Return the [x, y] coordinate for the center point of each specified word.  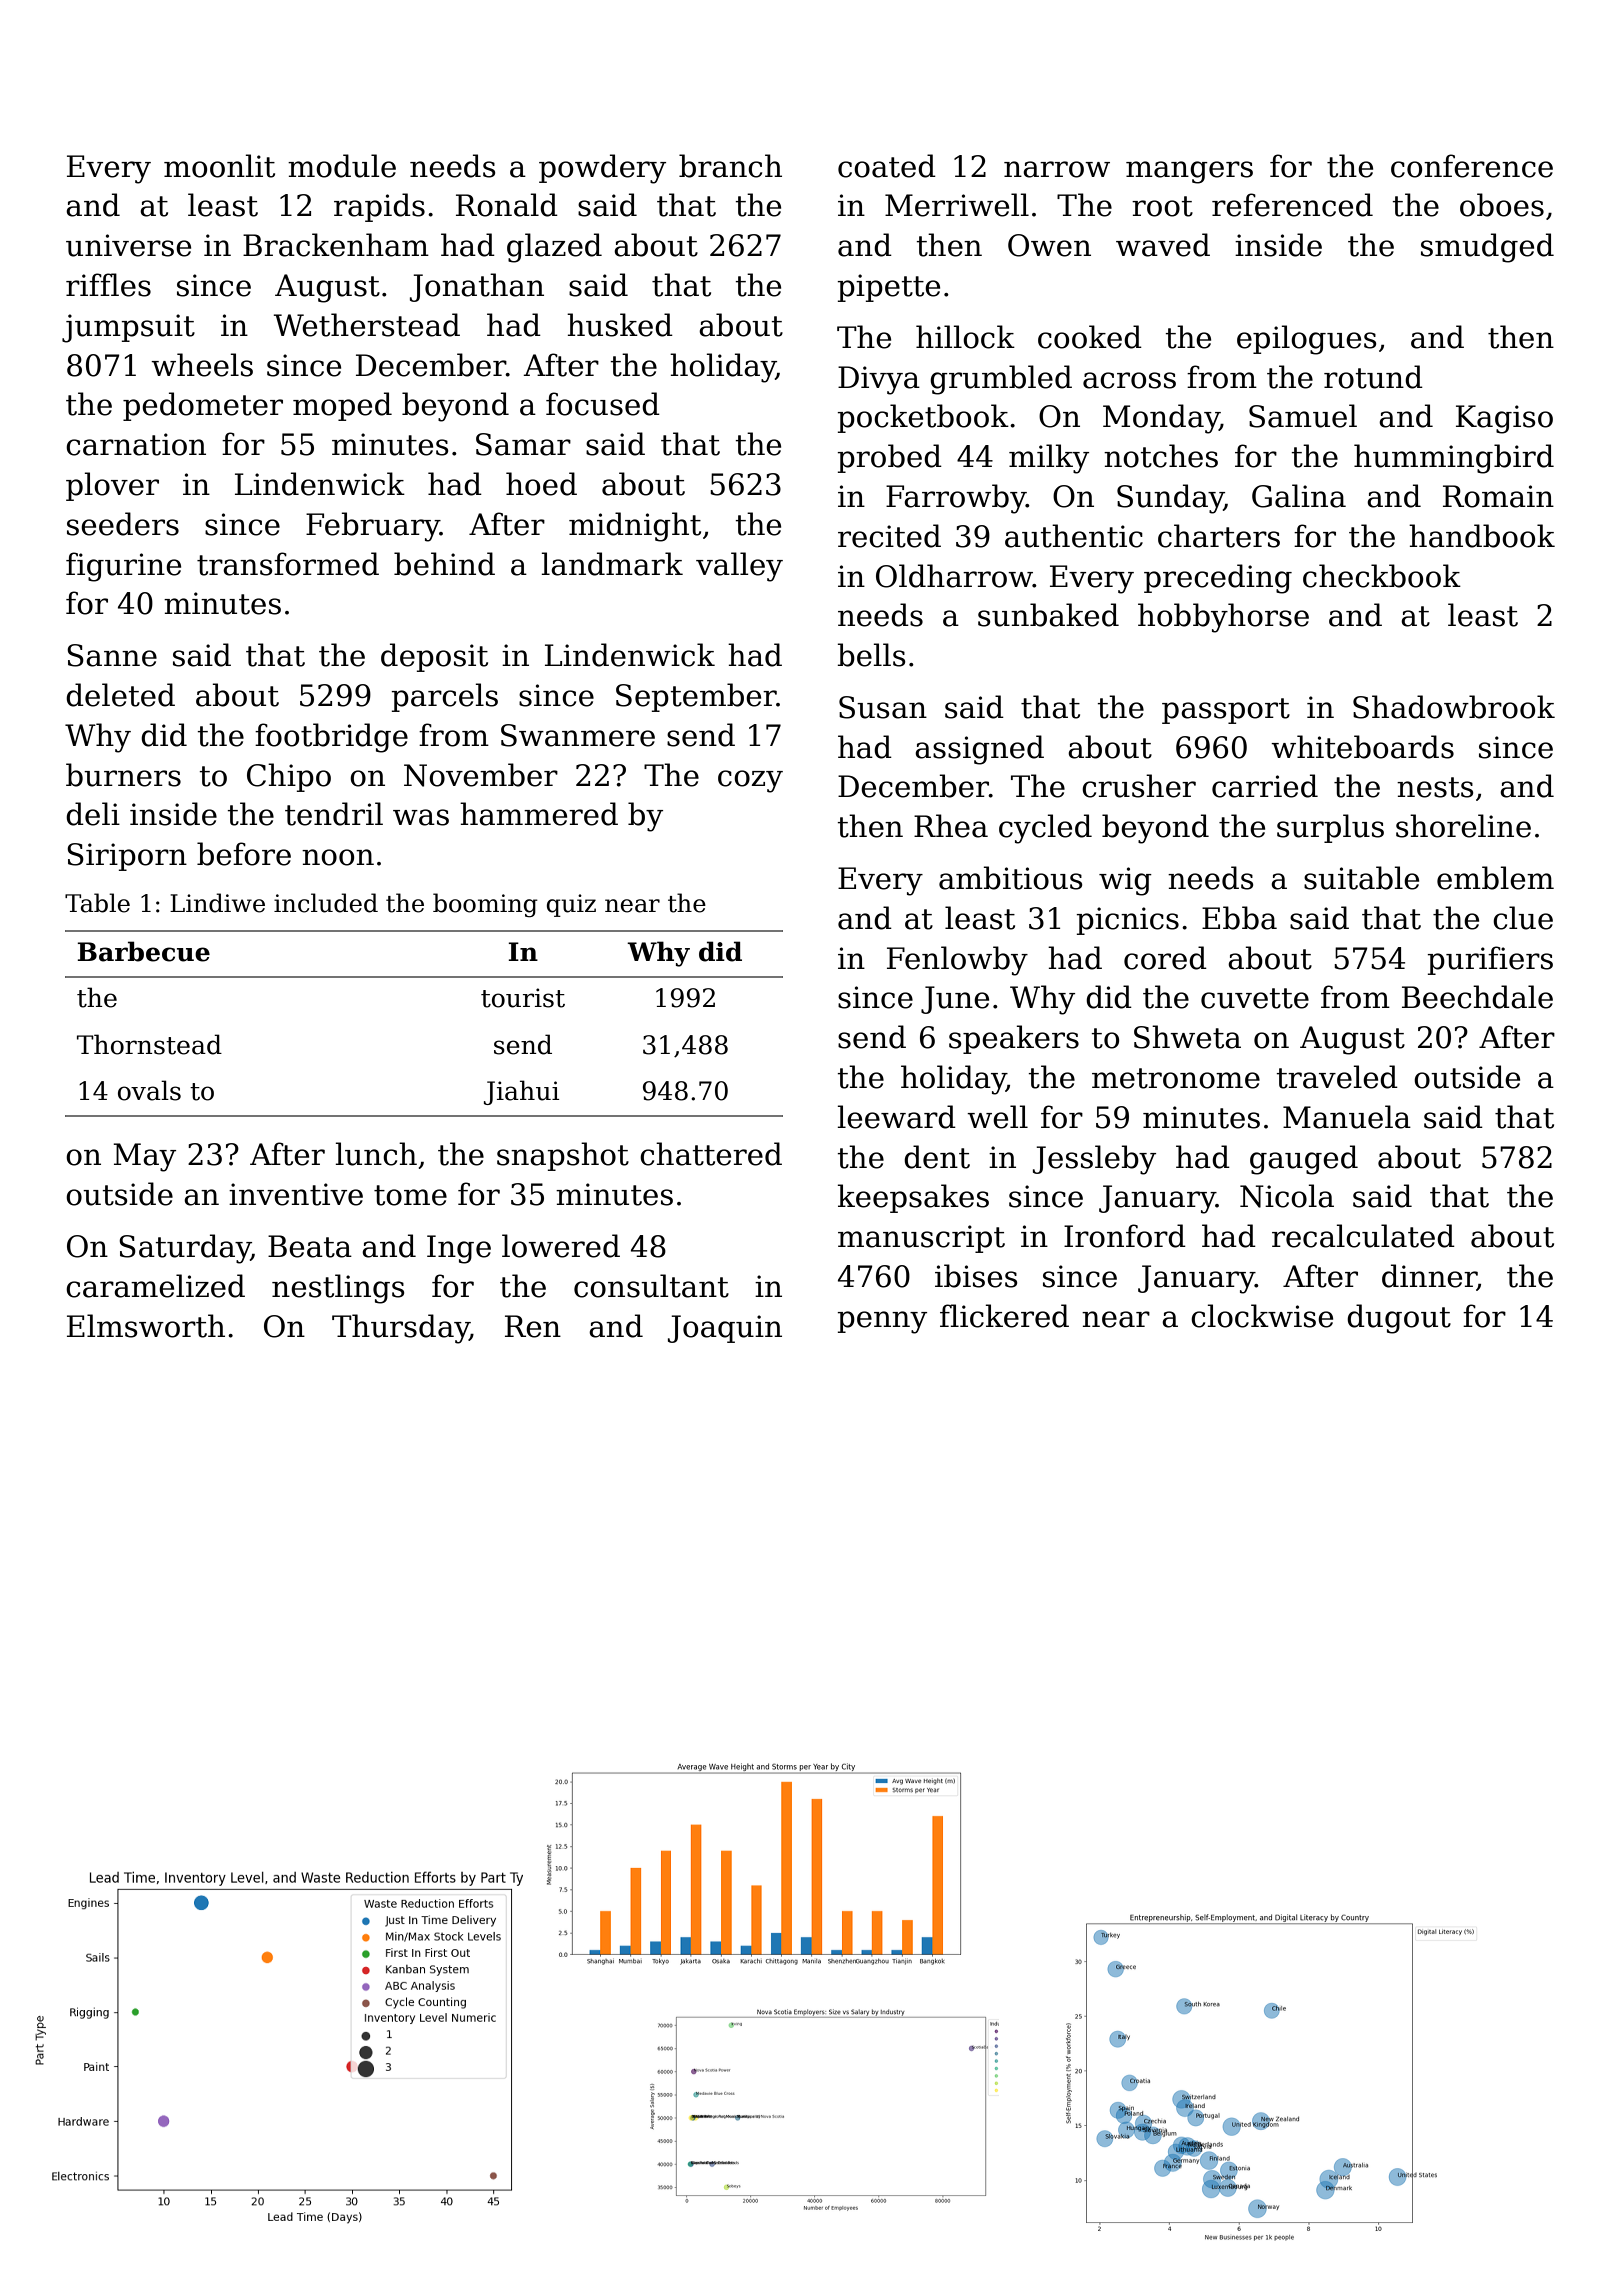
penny [882, 1322]
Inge [459, 1249]
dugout [1399, 1319]
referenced [1292, 205]
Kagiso [1504, 419]
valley [739, 567]
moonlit [219, 166]
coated [887, 166]
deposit [434, 657]
